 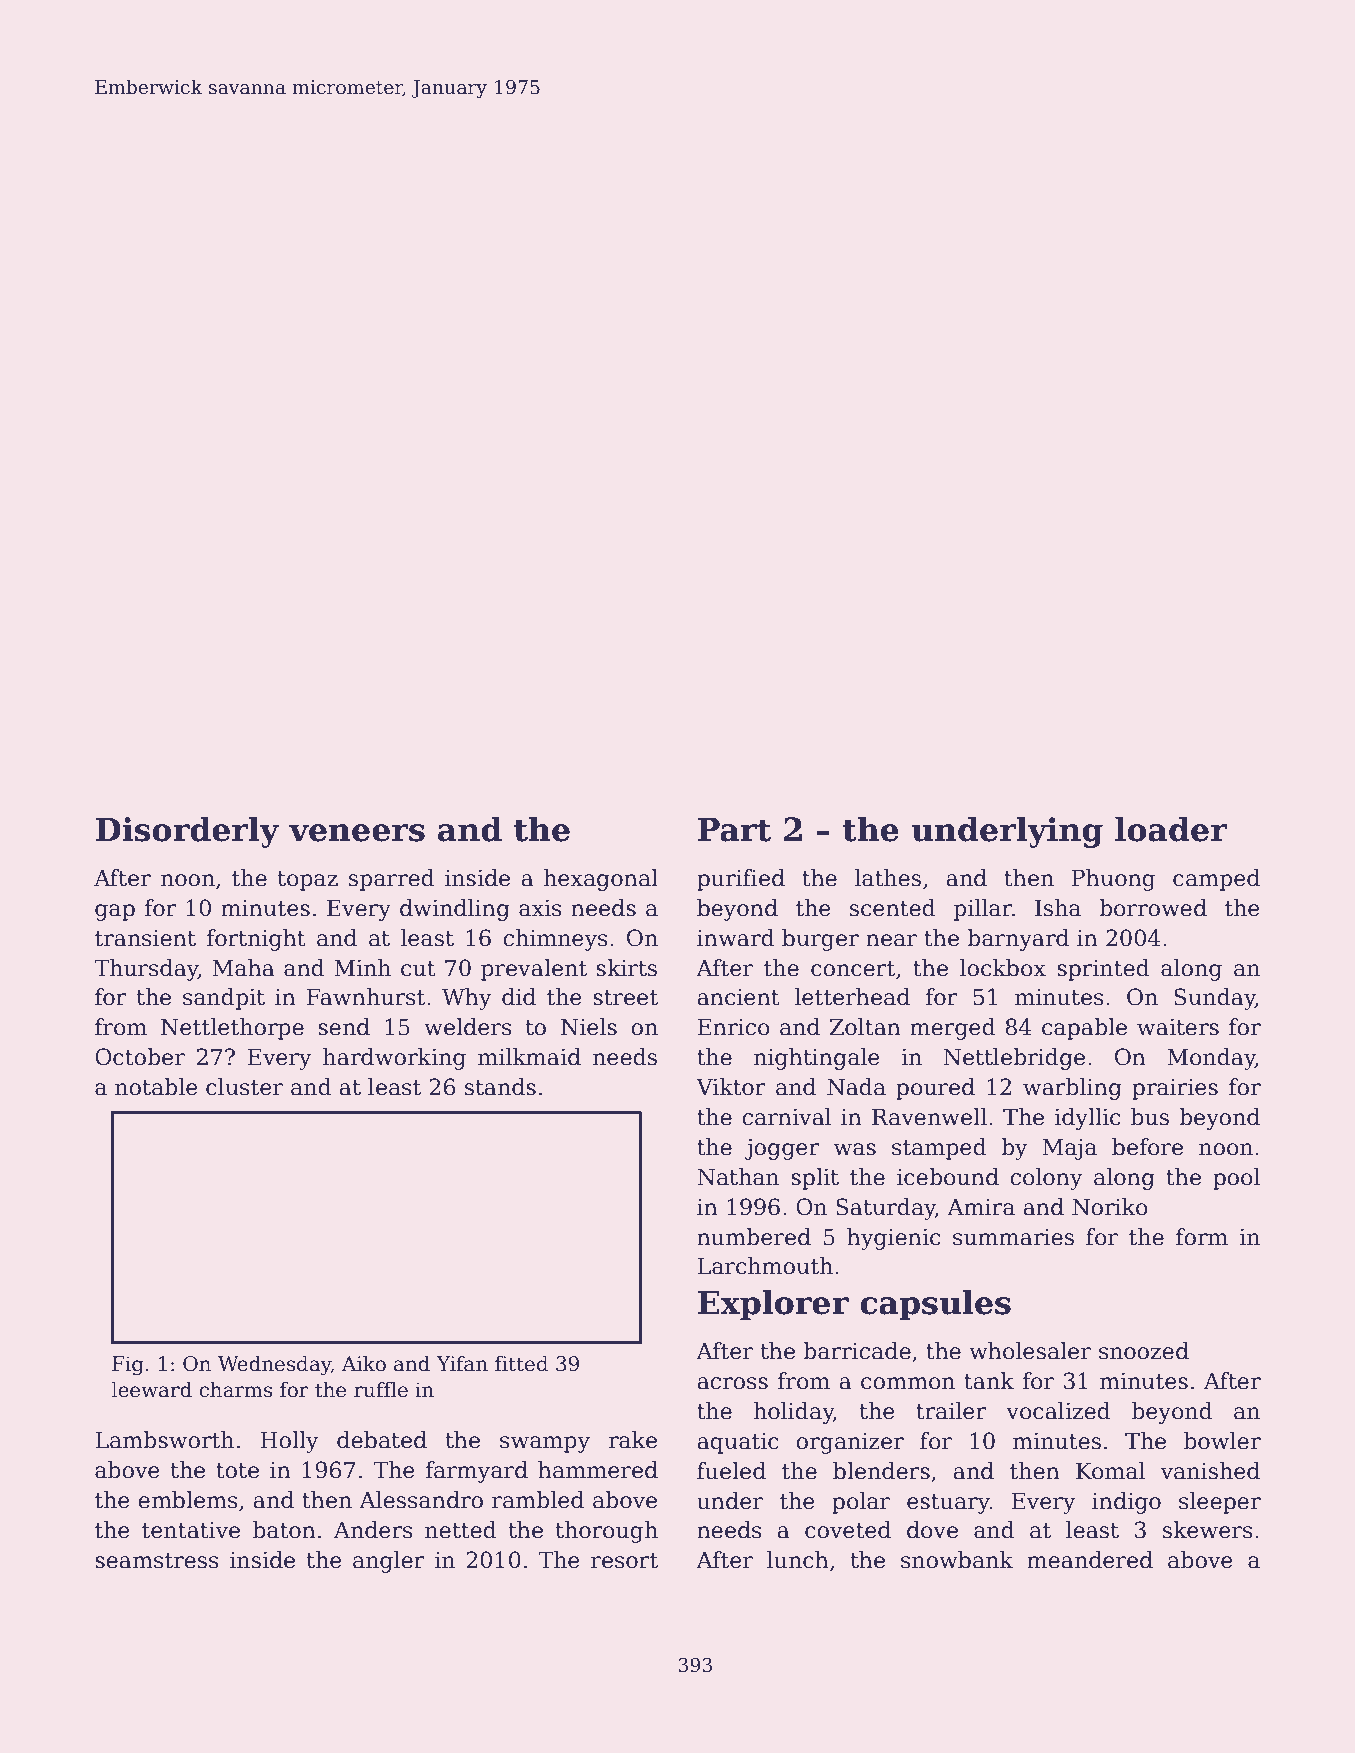 What do you see at coordinates (935, 1305) in the page?
I see `capsules` at bounding box center [935, 1305].
